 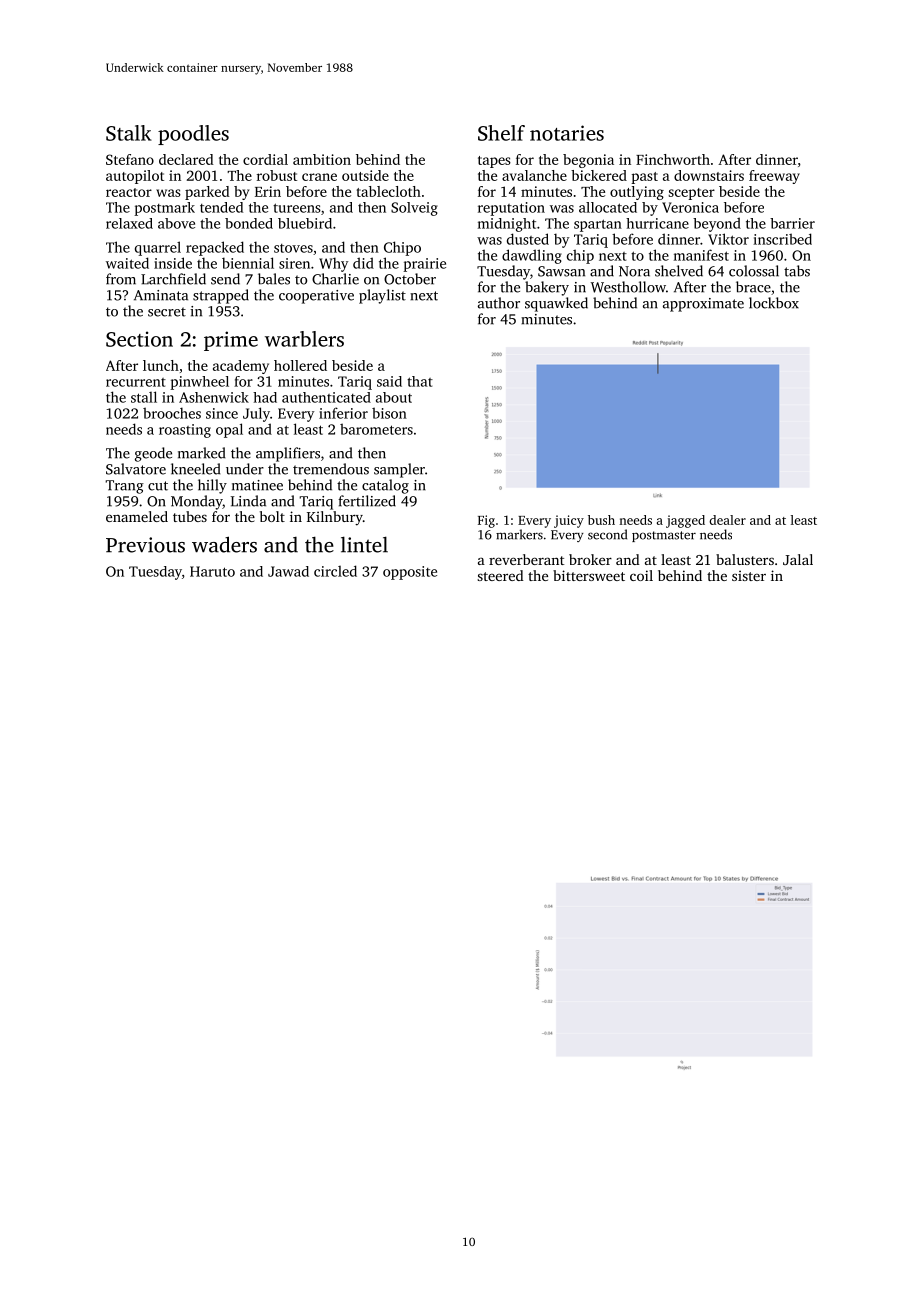 I want to click on freeway, so click(x=774, y=177).
